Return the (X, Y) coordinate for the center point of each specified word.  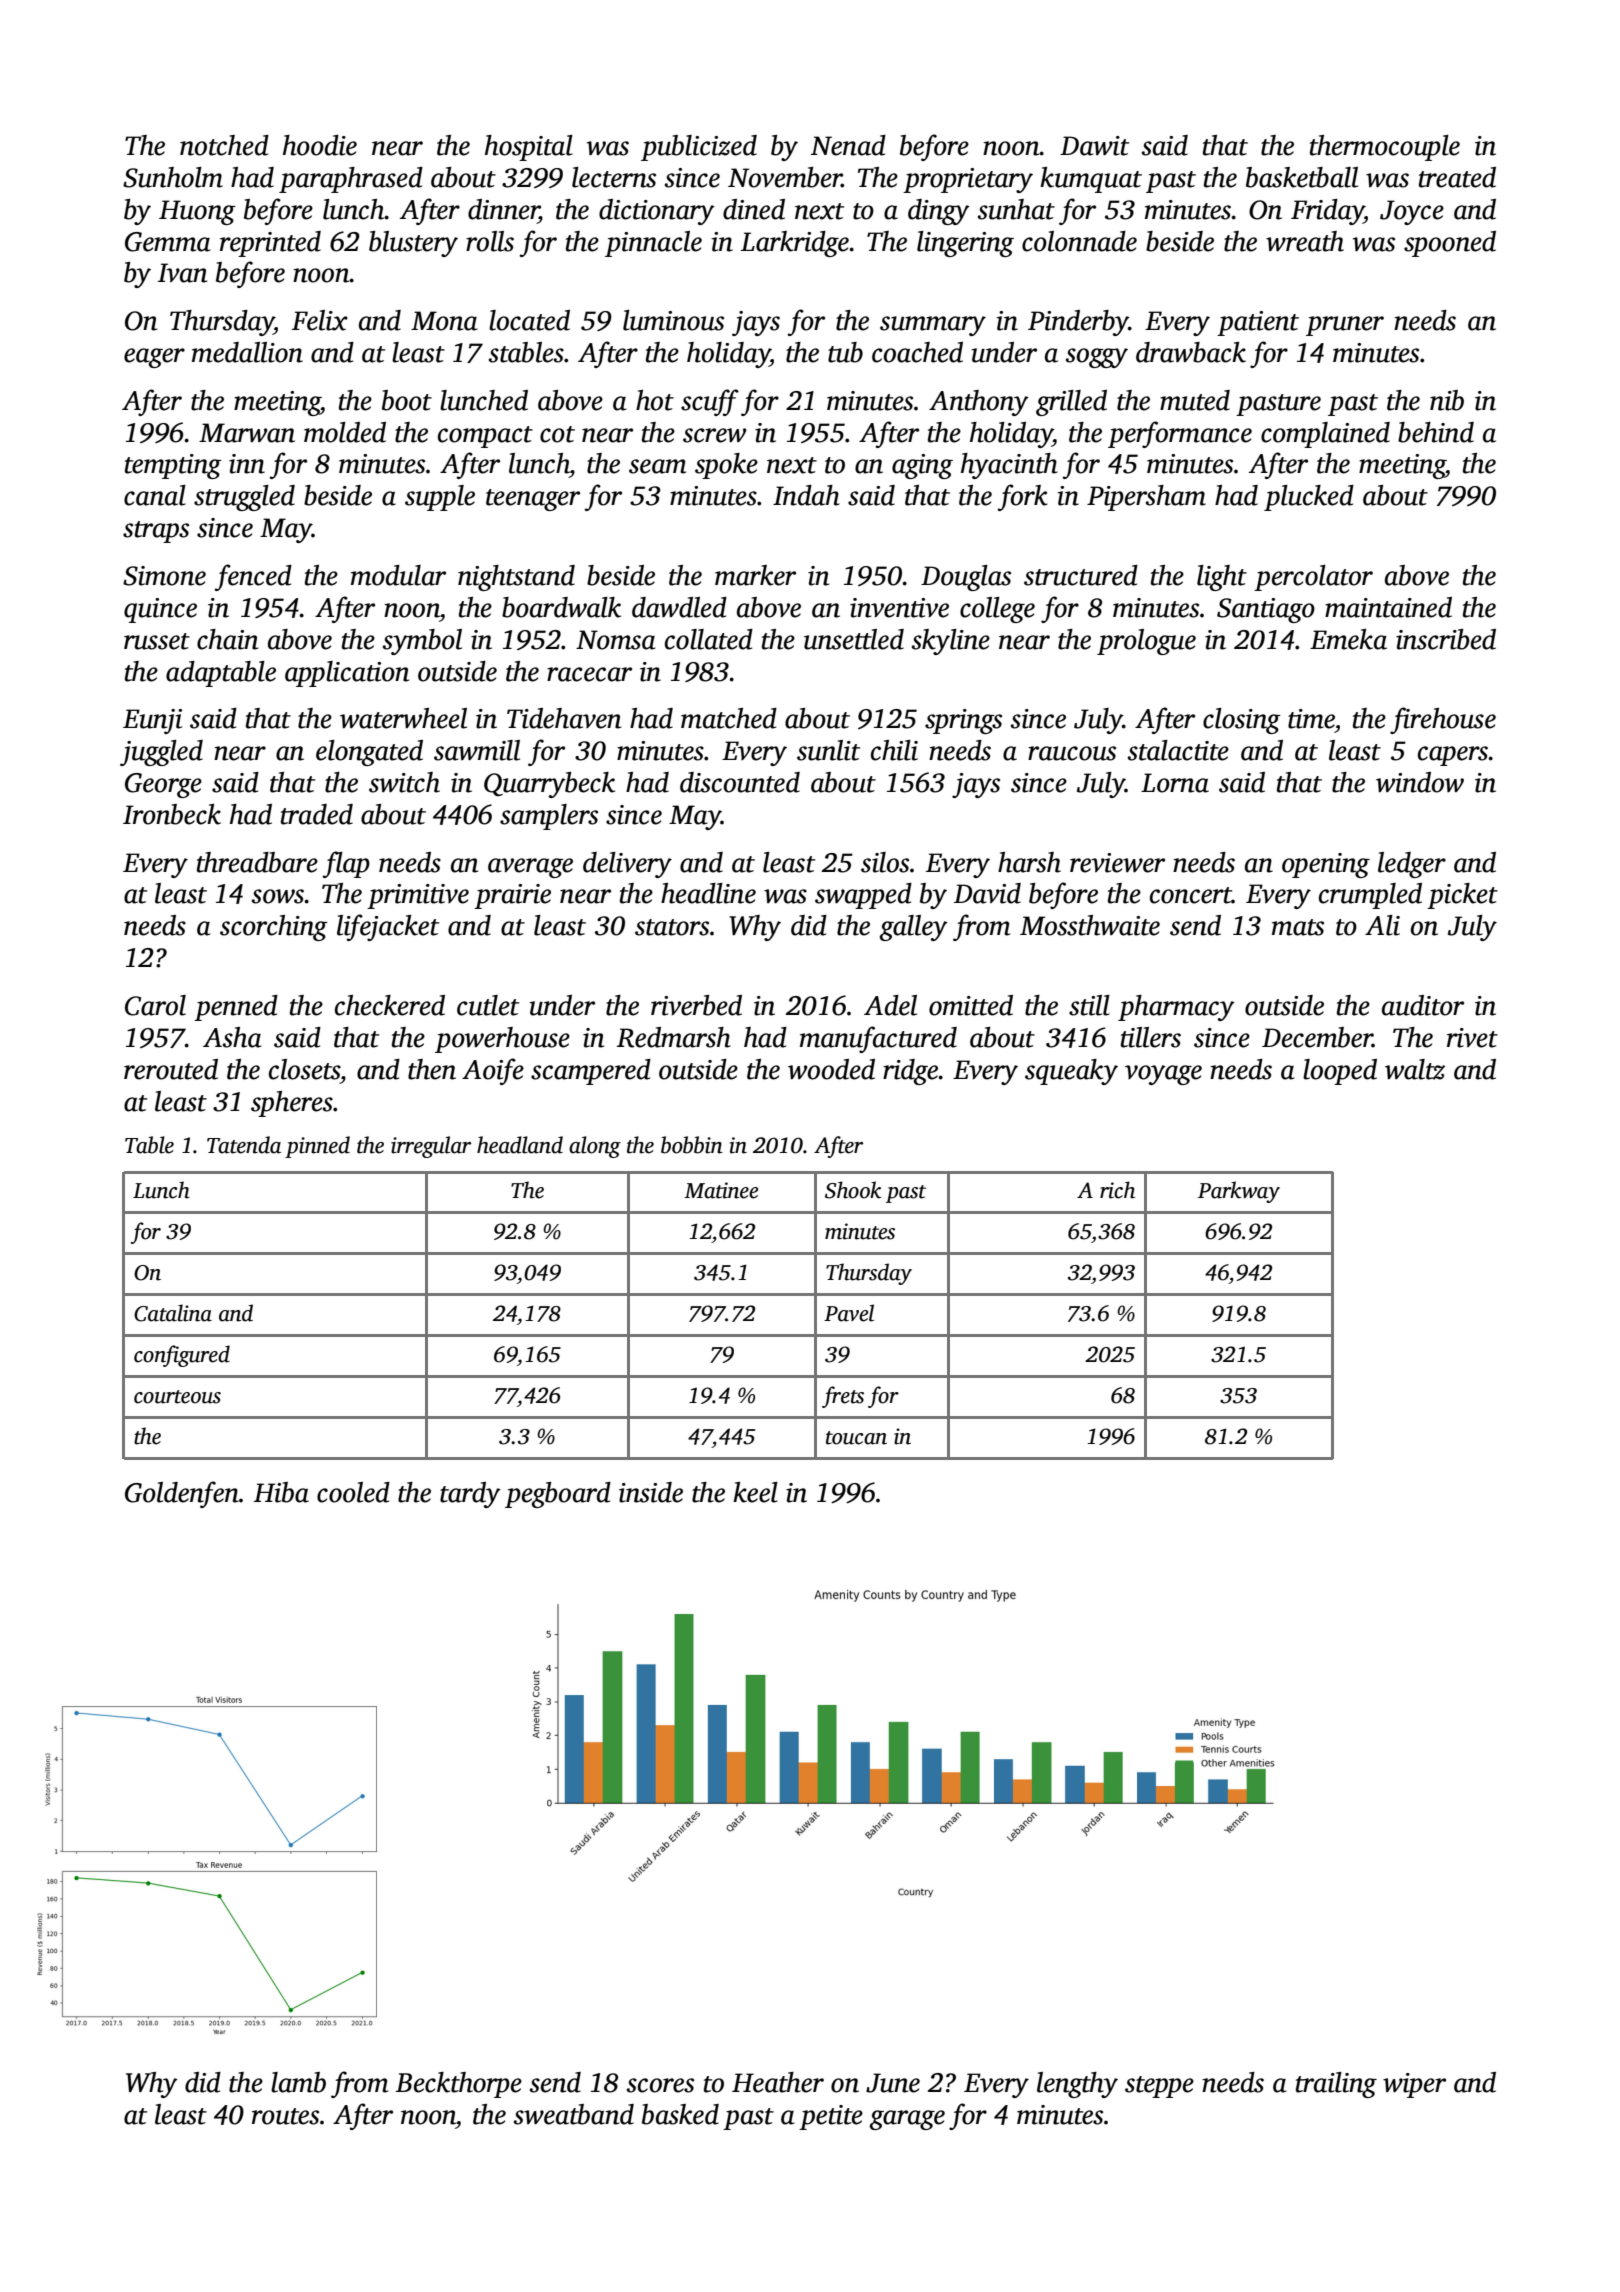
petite (831, 2117)
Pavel (849, 1313)
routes (285, 2116)
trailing (1336, 2085)
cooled (353, 1492)
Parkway (1239, 1192)
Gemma (168, 242)
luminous (673, 320)
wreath (1305, 241)
